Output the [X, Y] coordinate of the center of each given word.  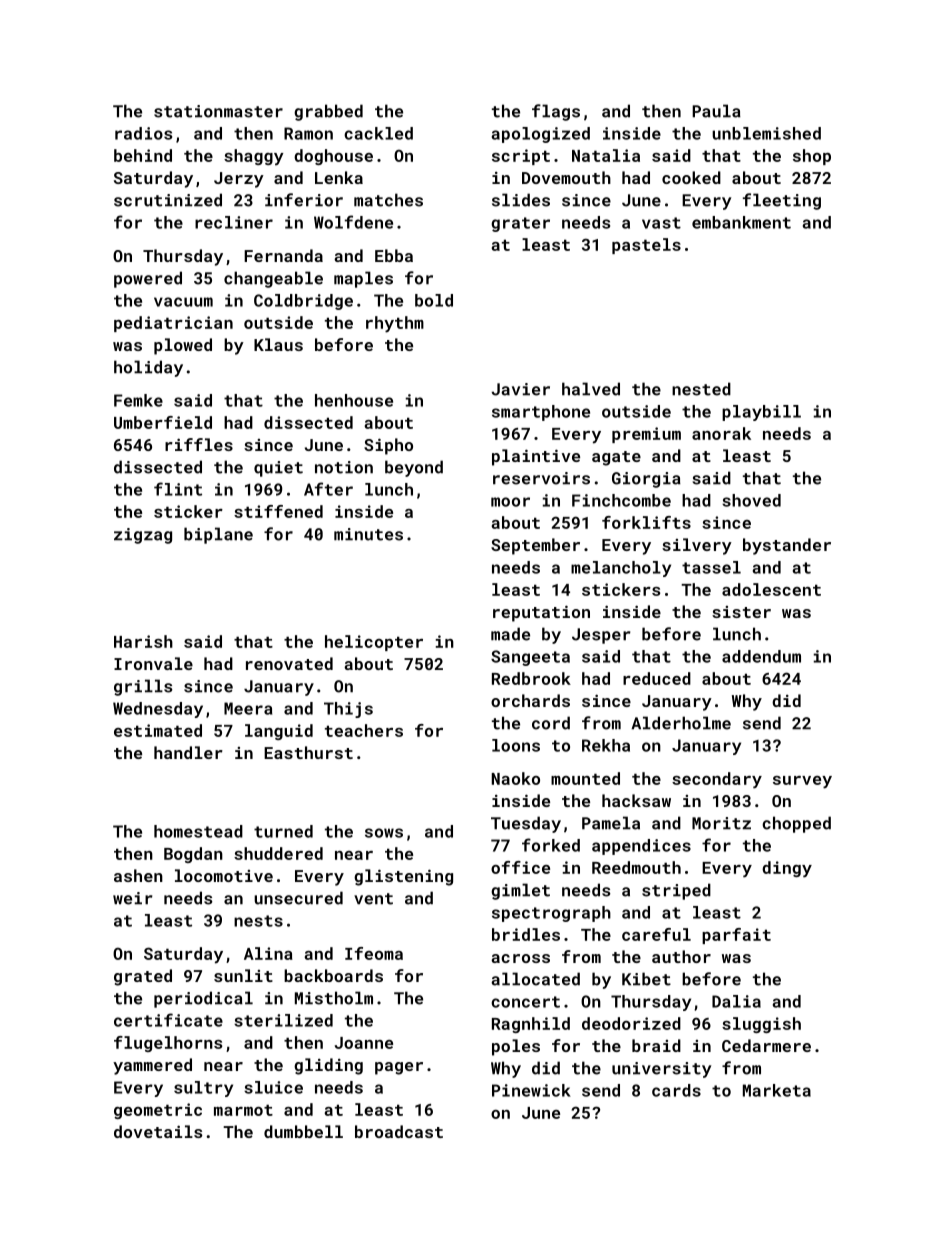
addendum [761, 656]
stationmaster [218, 111]
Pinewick [531, 1090]
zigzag [143, 536]
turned [283, 831]
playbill [761, 413]
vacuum [183, 302]
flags [556, 112]
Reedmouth [636, 867]
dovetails [158, 1131]
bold [434, 300]
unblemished [766, 133]
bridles [526, 934]
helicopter [374, 643]
